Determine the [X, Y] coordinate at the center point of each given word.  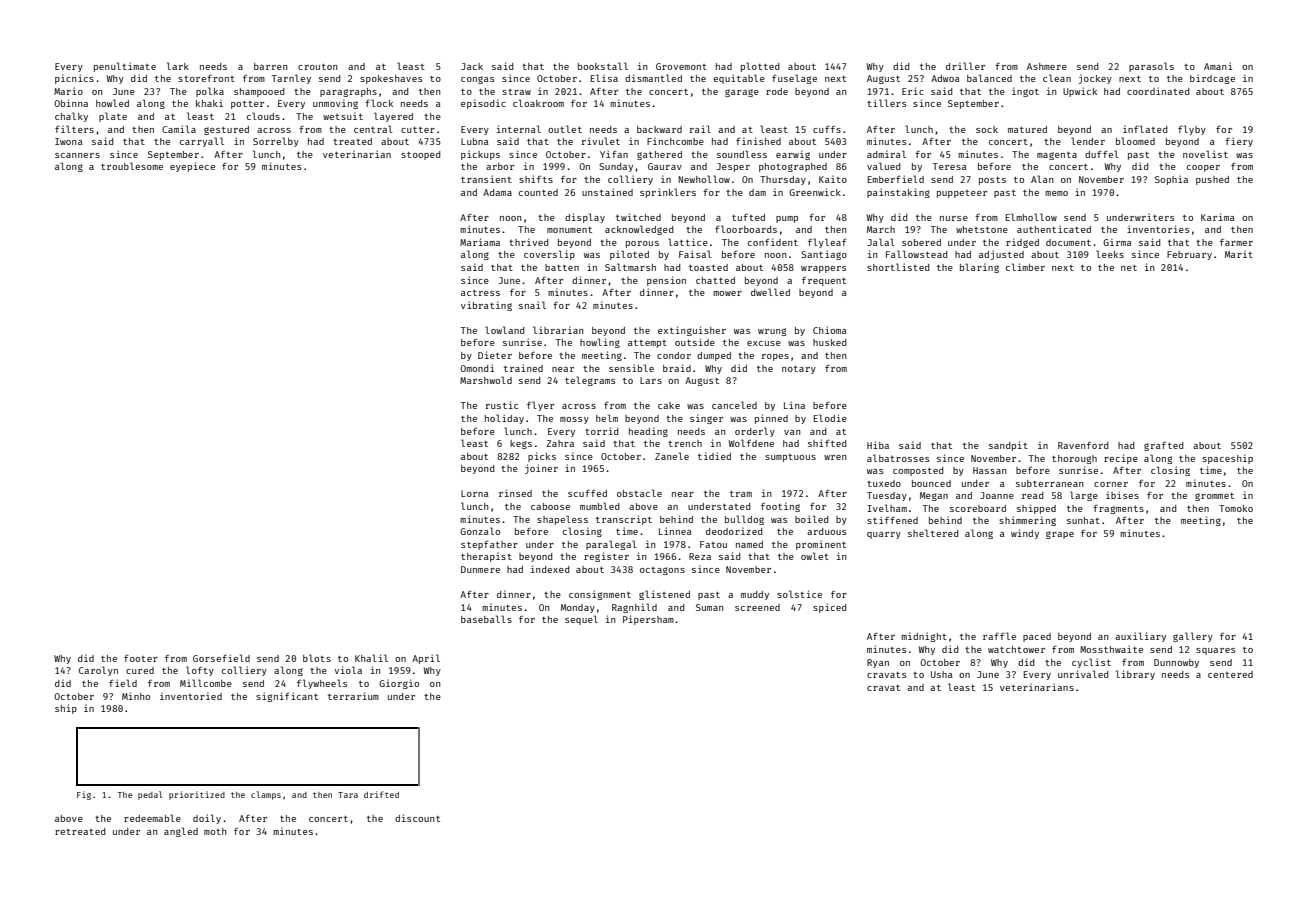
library [1135, 675]
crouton [317, 67]
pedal [150, 795]
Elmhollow [1031, 217]
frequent [824, 281]
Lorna [475, 493]
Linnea [675, 531]
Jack [472, 66]
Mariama [480, 242]
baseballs [486, 619]
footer [141, 658]
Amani [1218, 66]
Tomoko [1236, 508]
